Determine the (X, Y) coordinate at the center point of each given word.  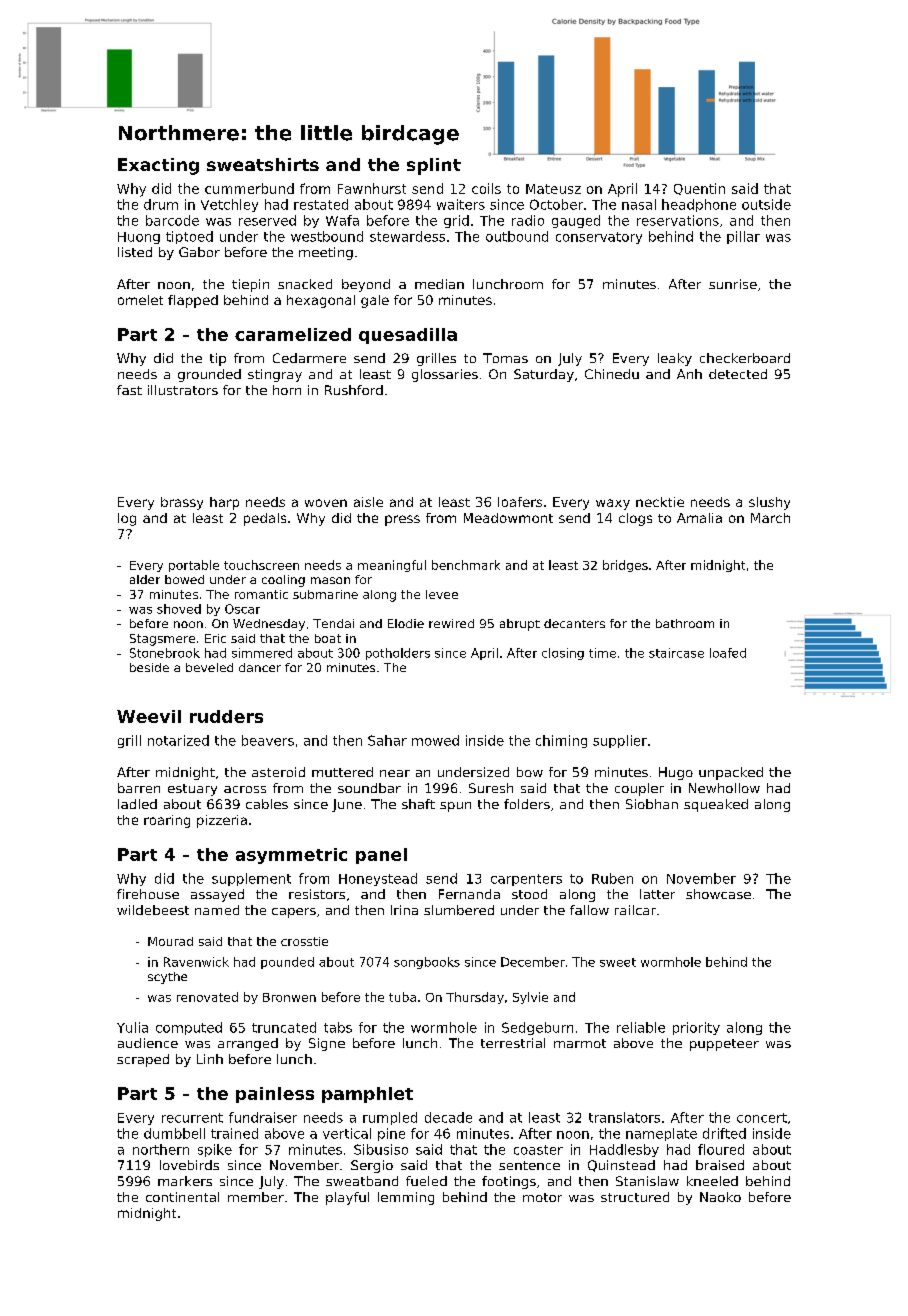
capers (294, 913)
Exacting (158, 166)
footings (509, 1182)
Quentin (699, 189)
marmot (580, 1043)
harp (224, 503)
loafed (728, 653)
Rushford (354, 390)
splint (434, 166)
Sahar (387, 740)
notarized (178, 740)
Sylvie (530, 998)
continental (182, 1197)
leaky (675, 359)
